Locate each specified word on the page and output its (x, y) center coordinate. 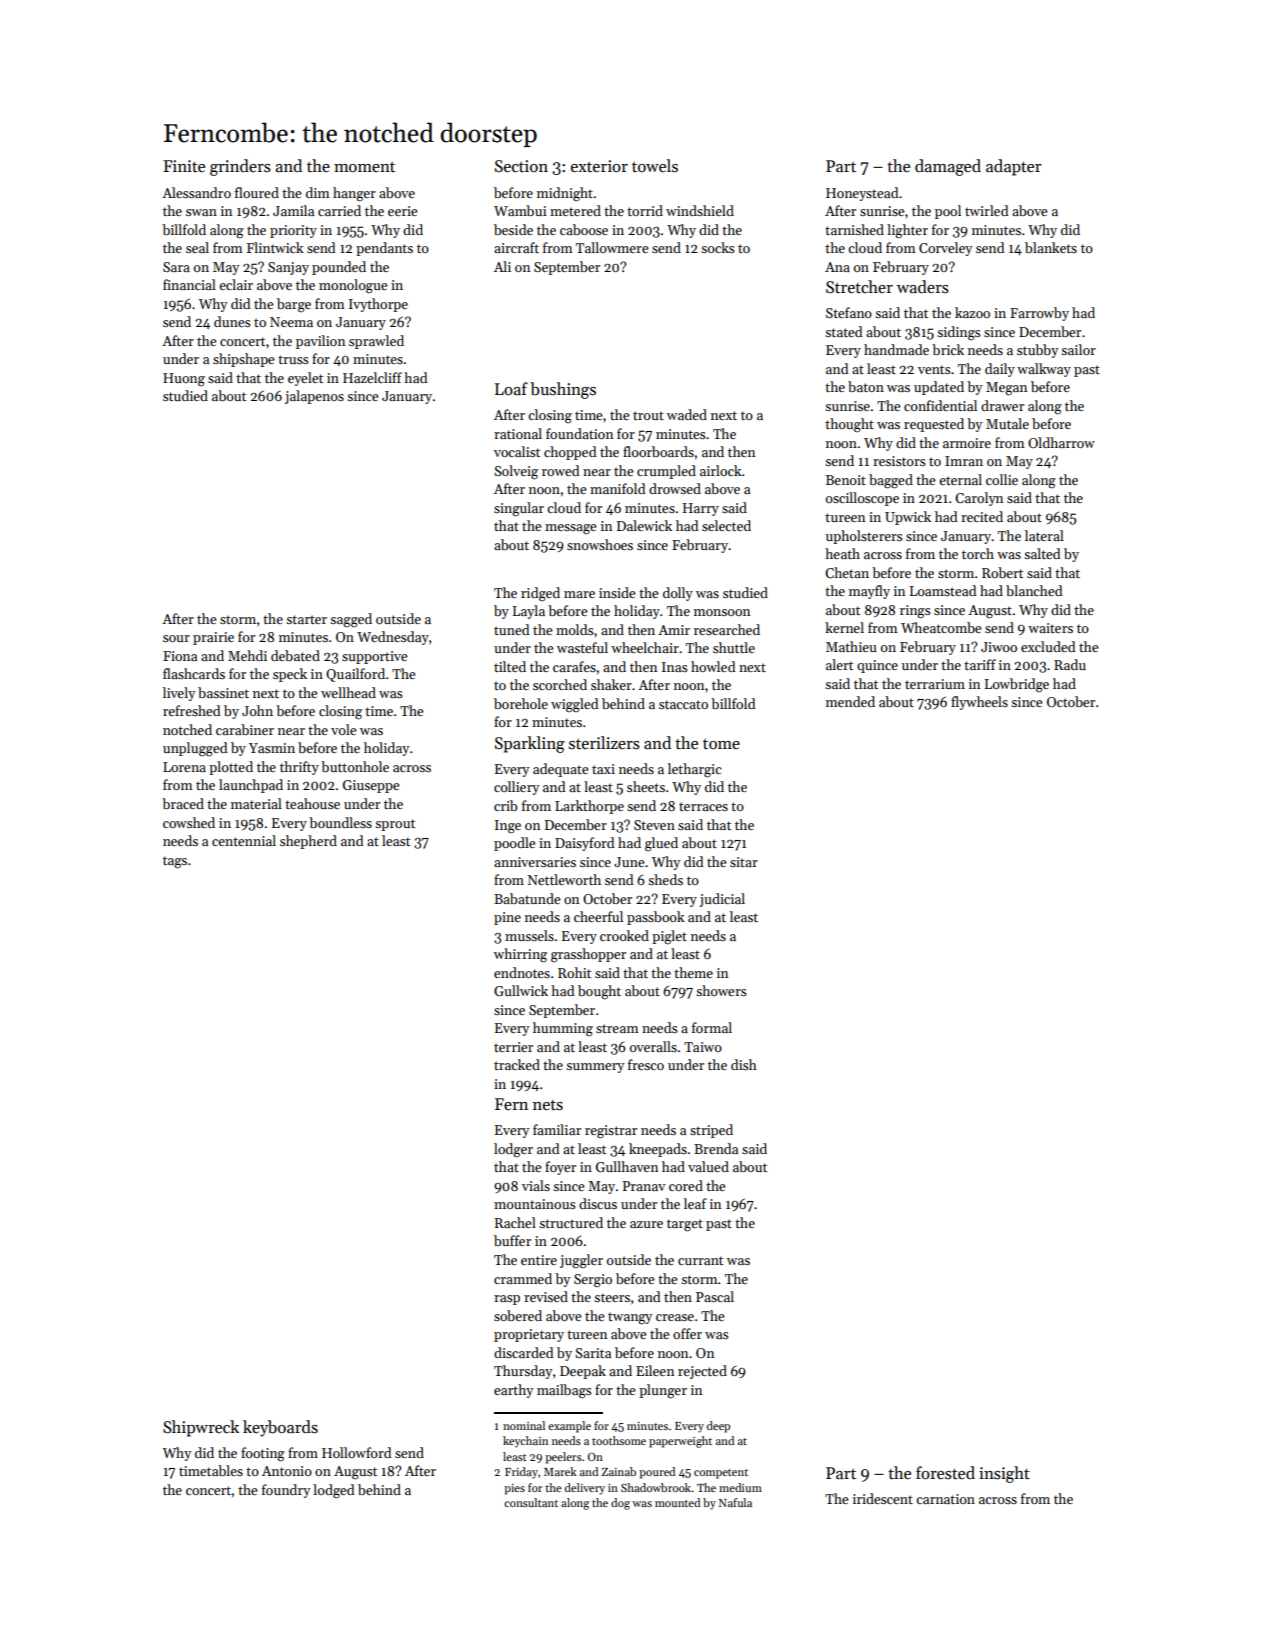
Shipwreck (201, 1428)
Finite (184, 166)
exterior (599, 166)
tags (175, 862)
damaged (948, 167)
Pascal (715, 1296)
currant (700, 1260)
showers (721, 990)
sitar (744, 862)
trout (648, 415)
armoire (967, 443)
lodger (513, 1150)
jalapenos (314, 397)
